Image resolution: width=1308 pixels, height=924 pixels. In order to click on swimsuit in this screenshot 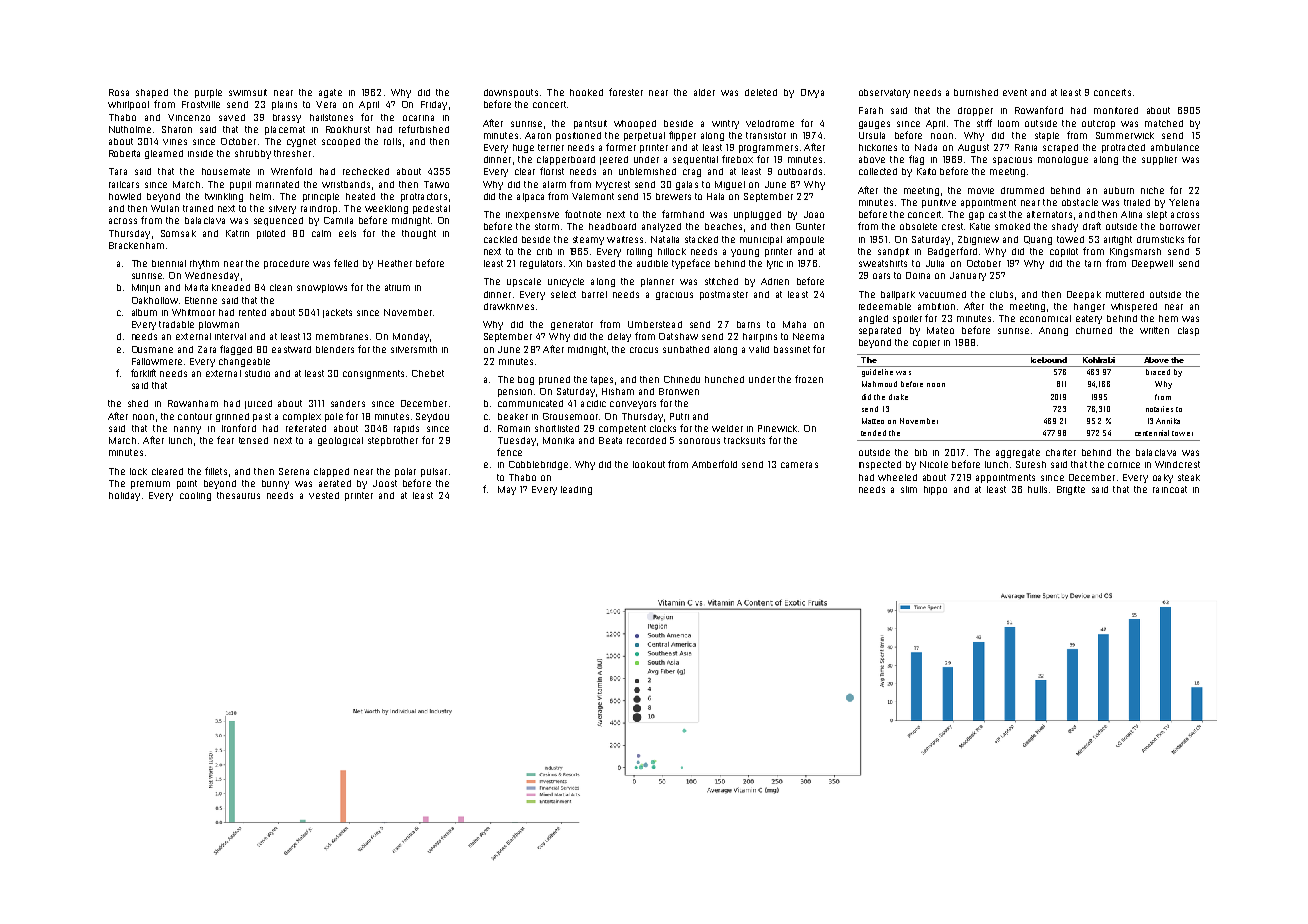, I will do `click(248, 92)`.
